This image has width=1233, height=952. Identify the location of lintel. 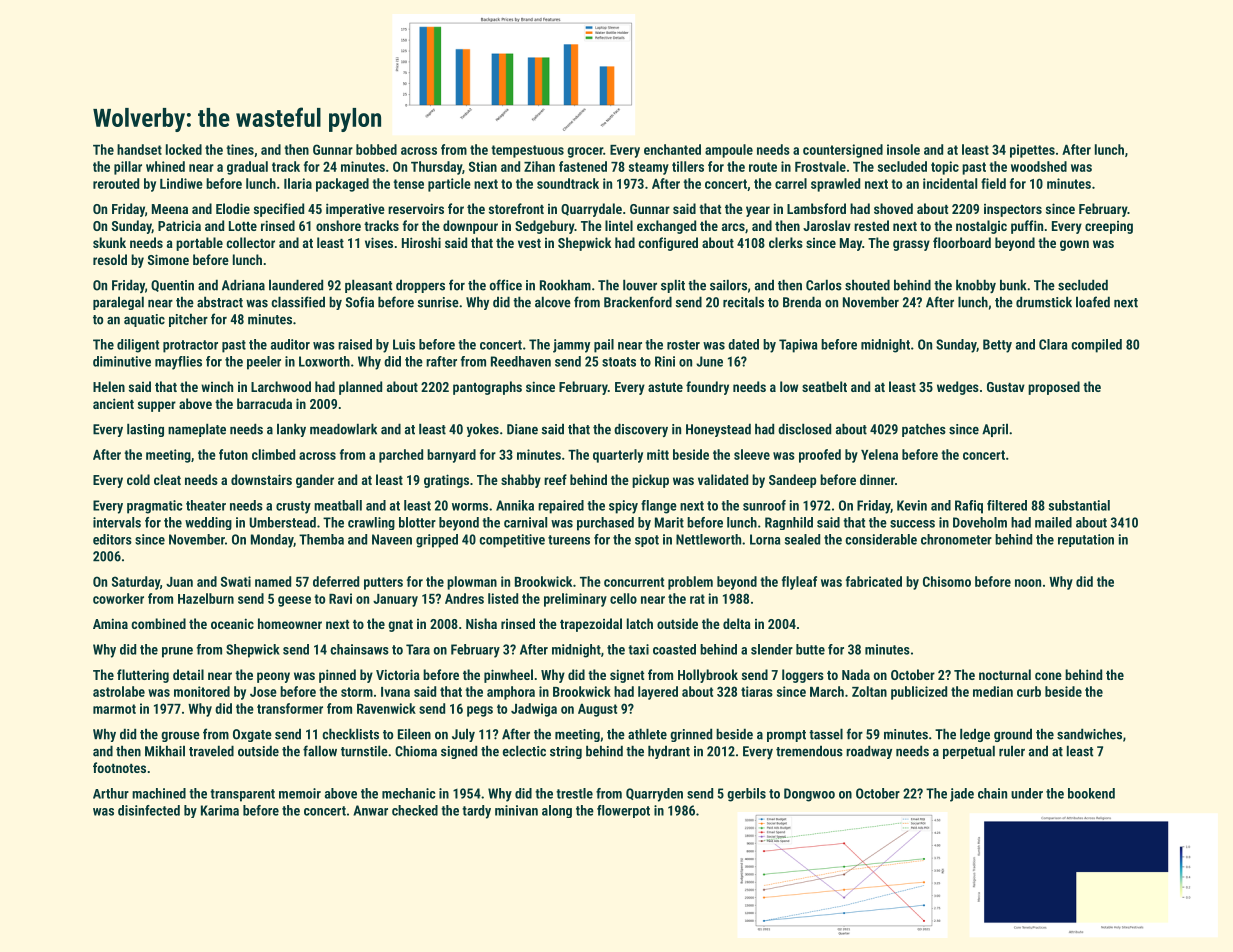
(619, 225).
